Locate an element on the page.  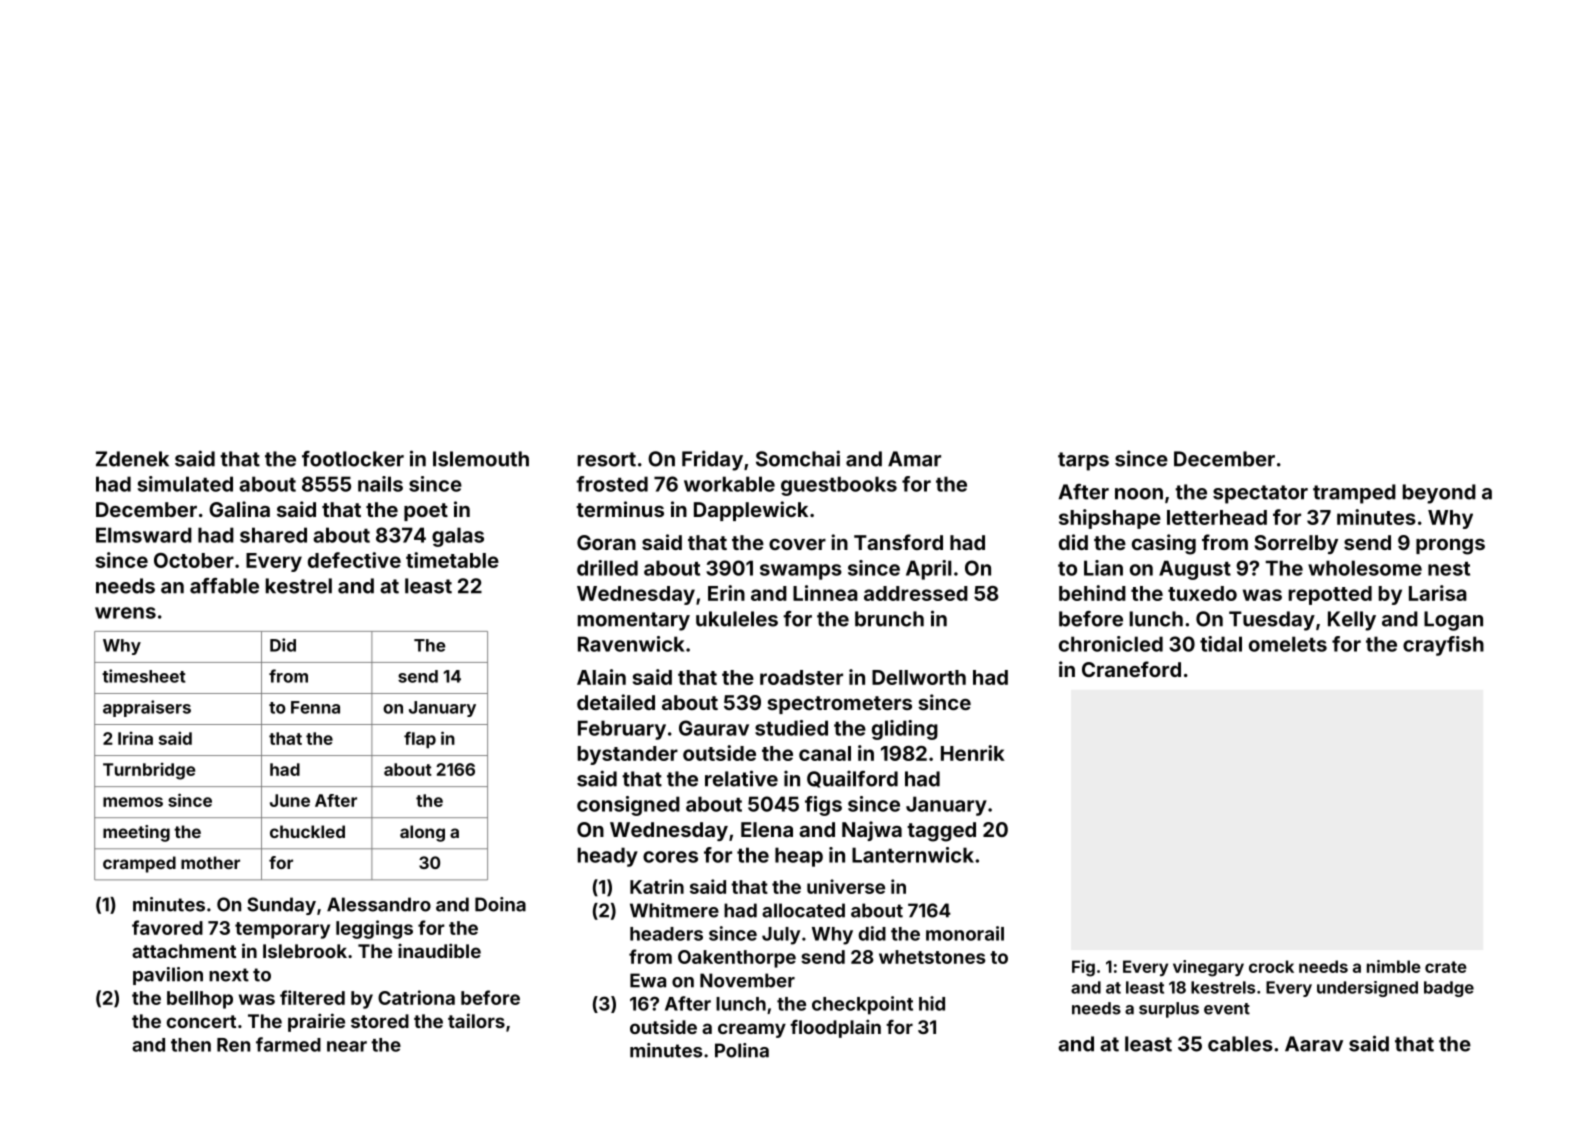
Polina is located at coordinates (742, 1050).
